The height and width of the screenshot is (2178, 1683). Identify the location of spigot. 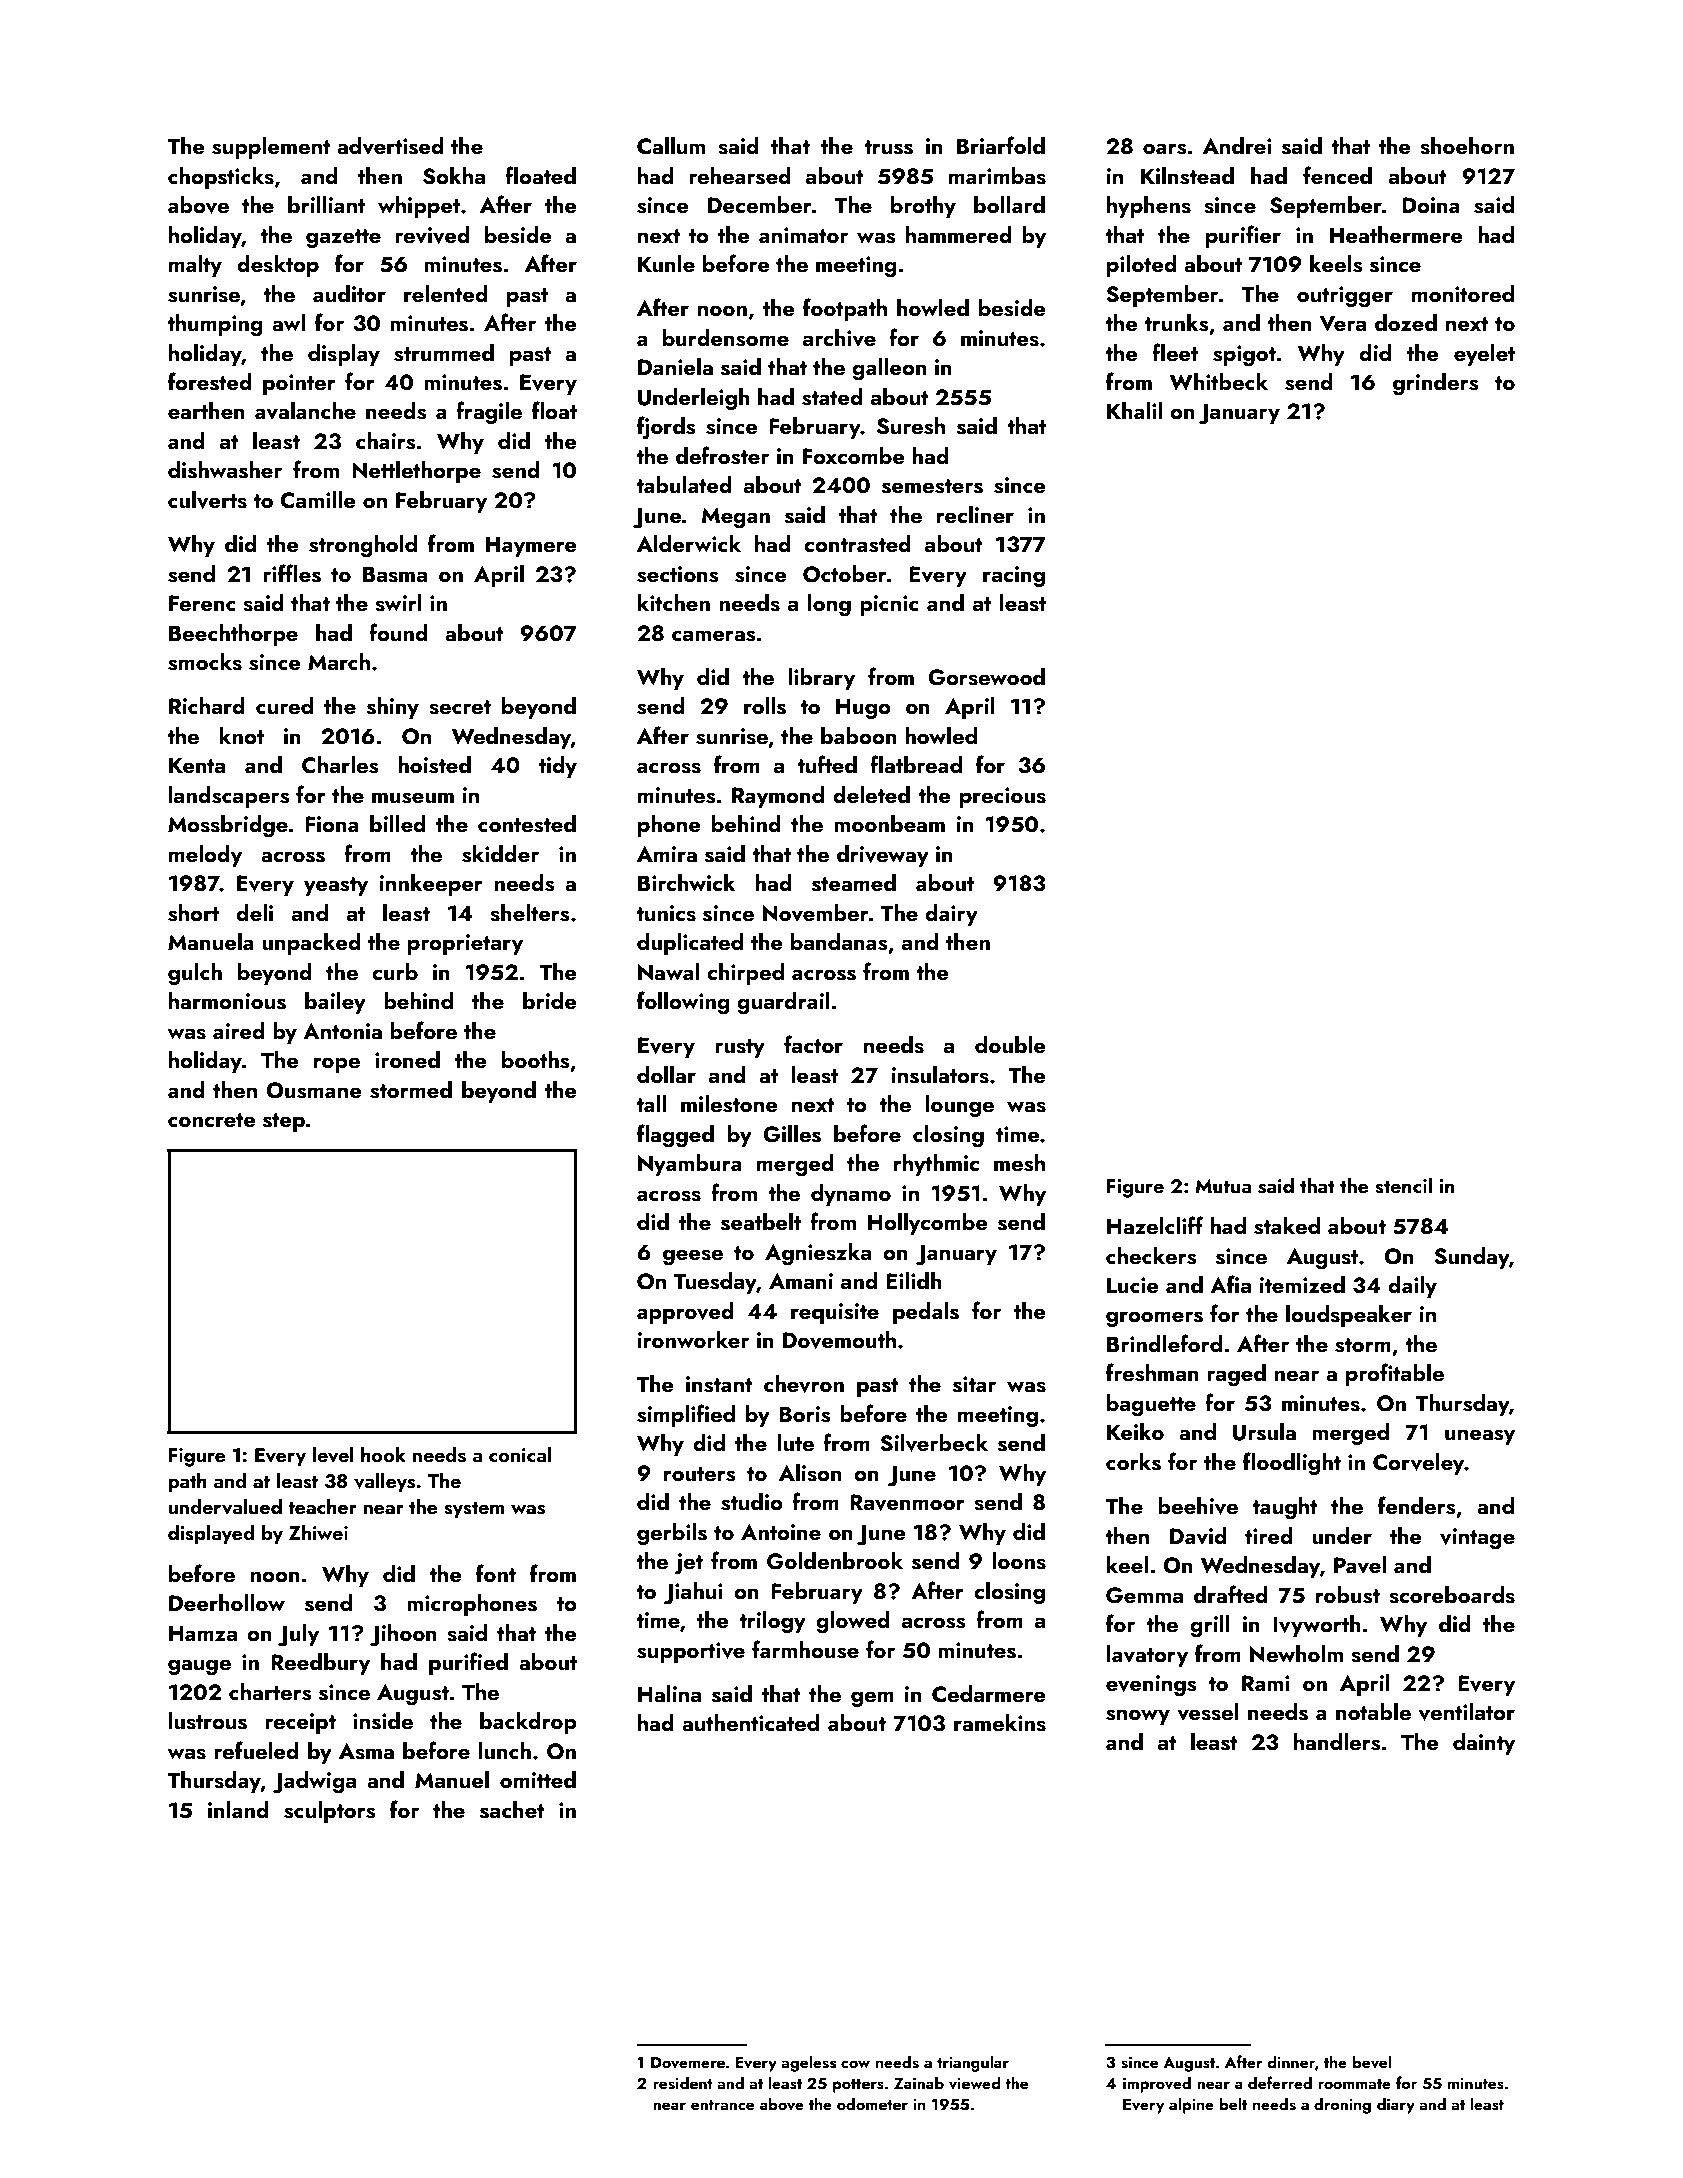
(1244, 356).
